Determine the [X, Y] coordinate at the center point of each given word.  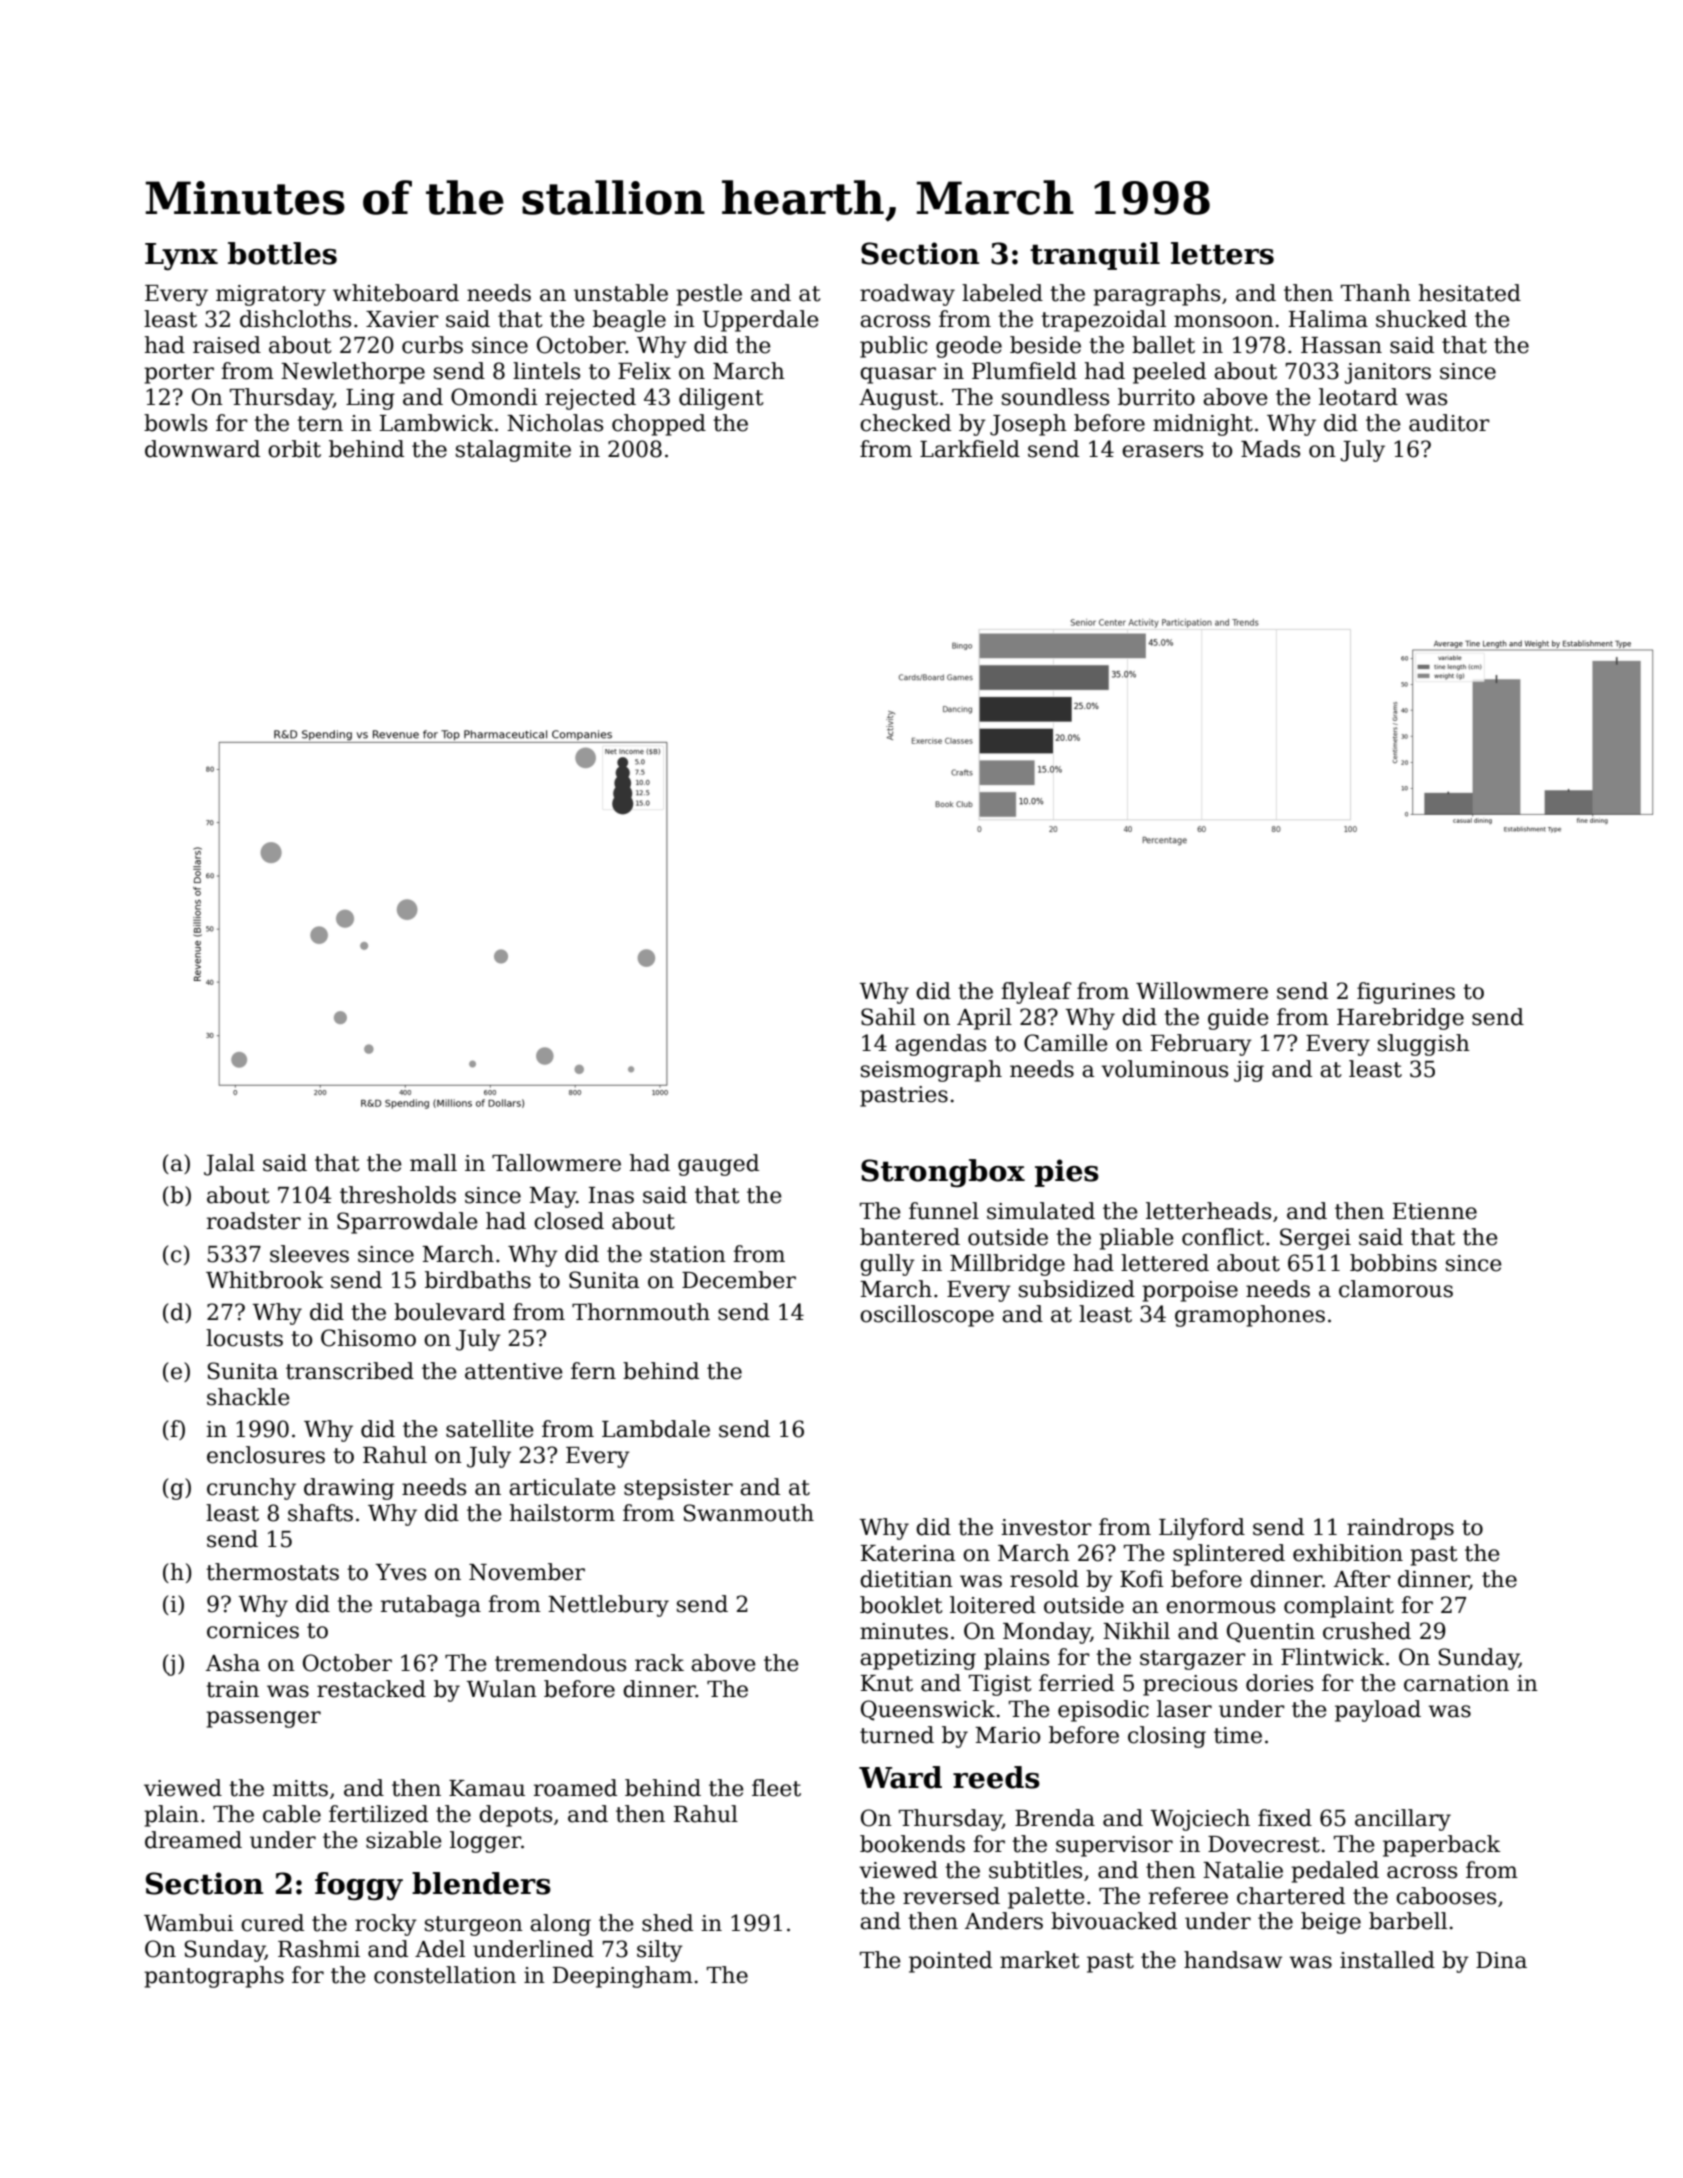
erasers [1162, 451]
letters [1222, 253]
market [1040, 1960]
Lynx [181, 257]
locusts [244, 1338]
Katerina [908, 1553]
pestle [709, 295]
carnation [1456, 1683]
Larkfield [970, 449]
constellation [445, 1975]
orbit [294, 449]
